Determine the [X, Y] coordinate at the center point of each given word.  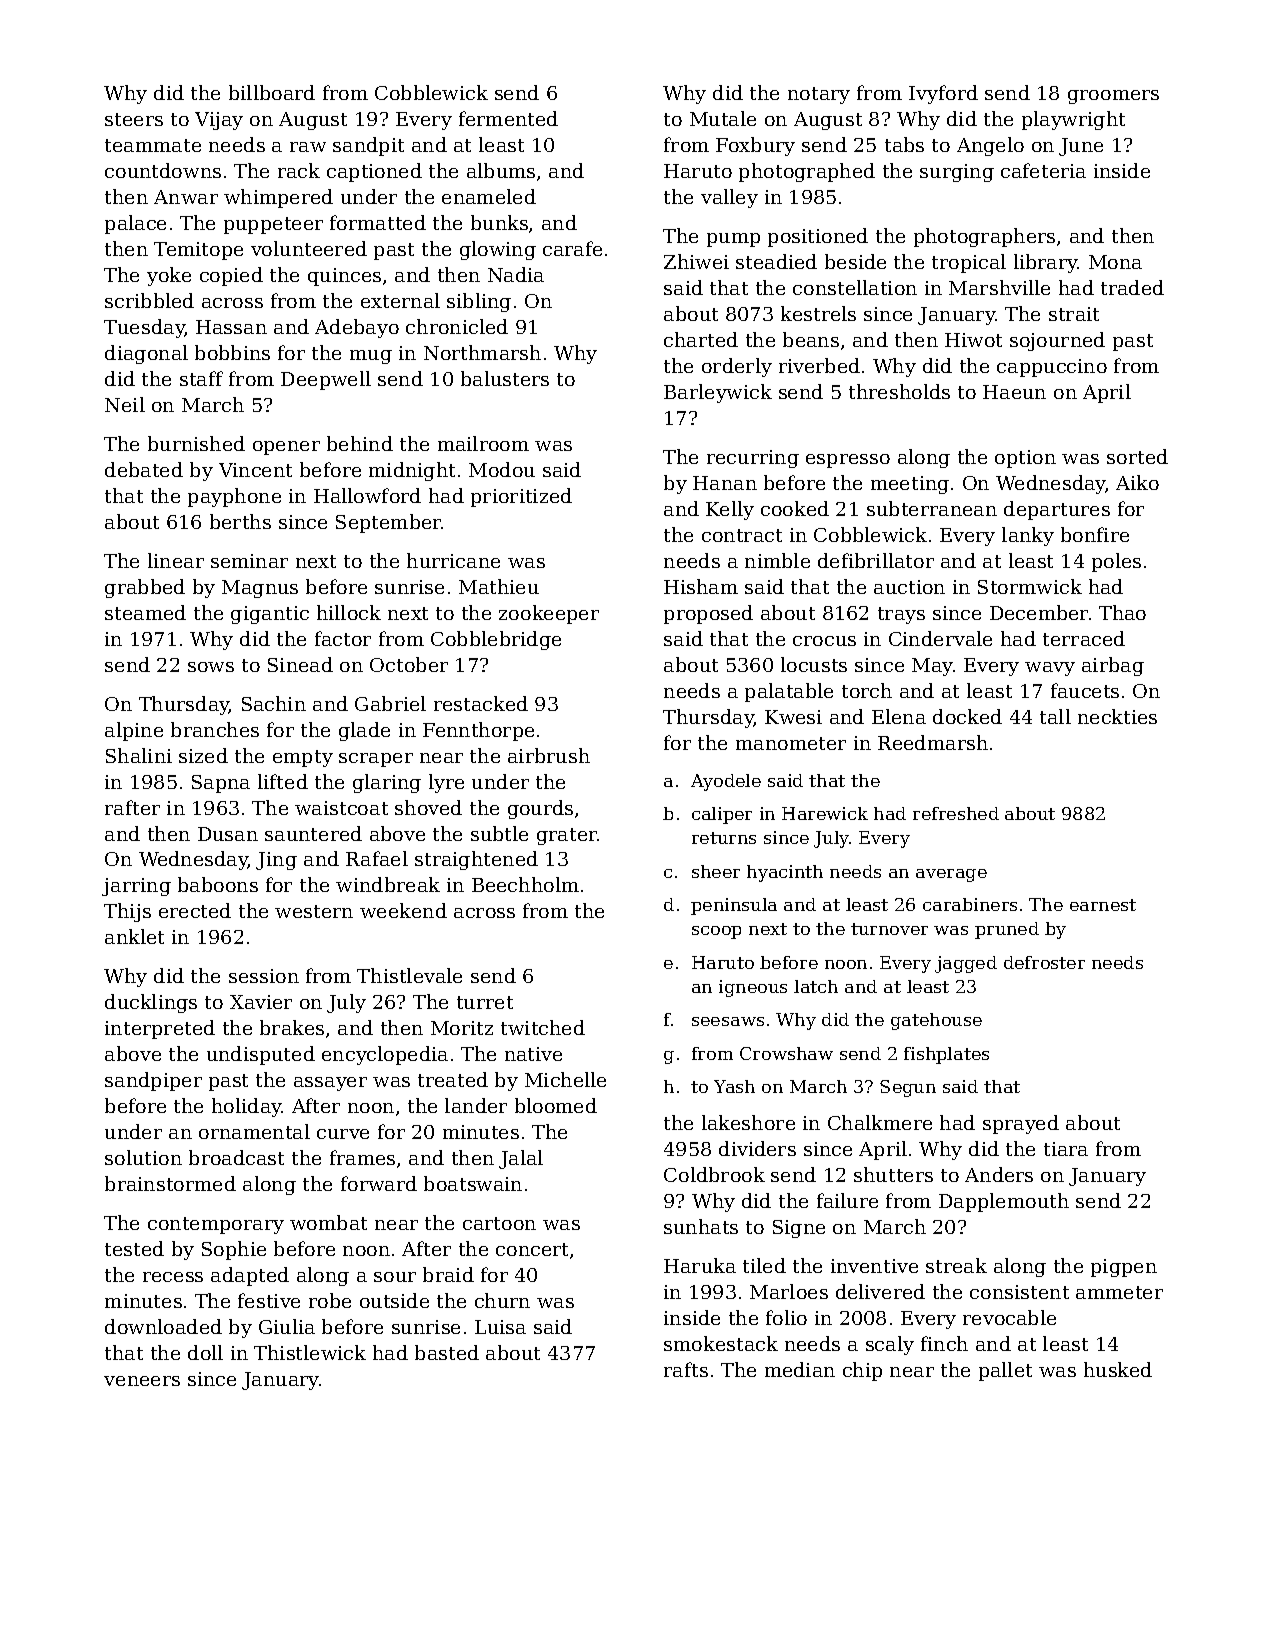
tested [134, 1248]
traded [1132, 287]
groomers [1113, 97]
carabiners [970, 904]
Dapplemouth [1004, 1202]
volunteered [309, 248]
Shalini [139, 755]
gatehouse [936, 1021]
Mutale [723, 118]
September [389, 523]
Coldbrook [714, 1174]
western [314, 911]
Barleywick [718, 393]
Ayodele [726, 782]
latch [816, 986]
